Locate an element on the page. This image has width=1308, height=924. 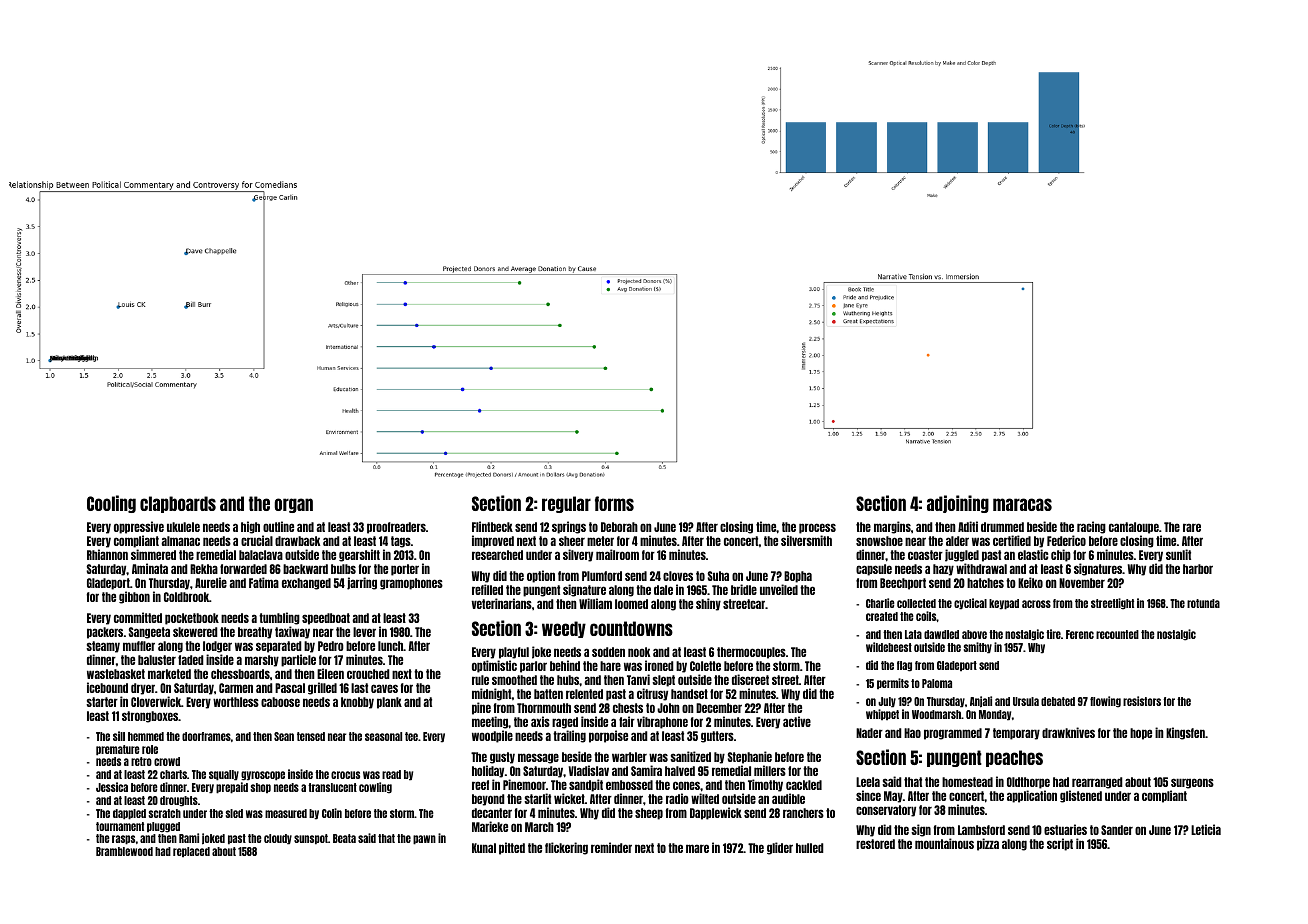
maracas is located at coordinates (1022, 504).
